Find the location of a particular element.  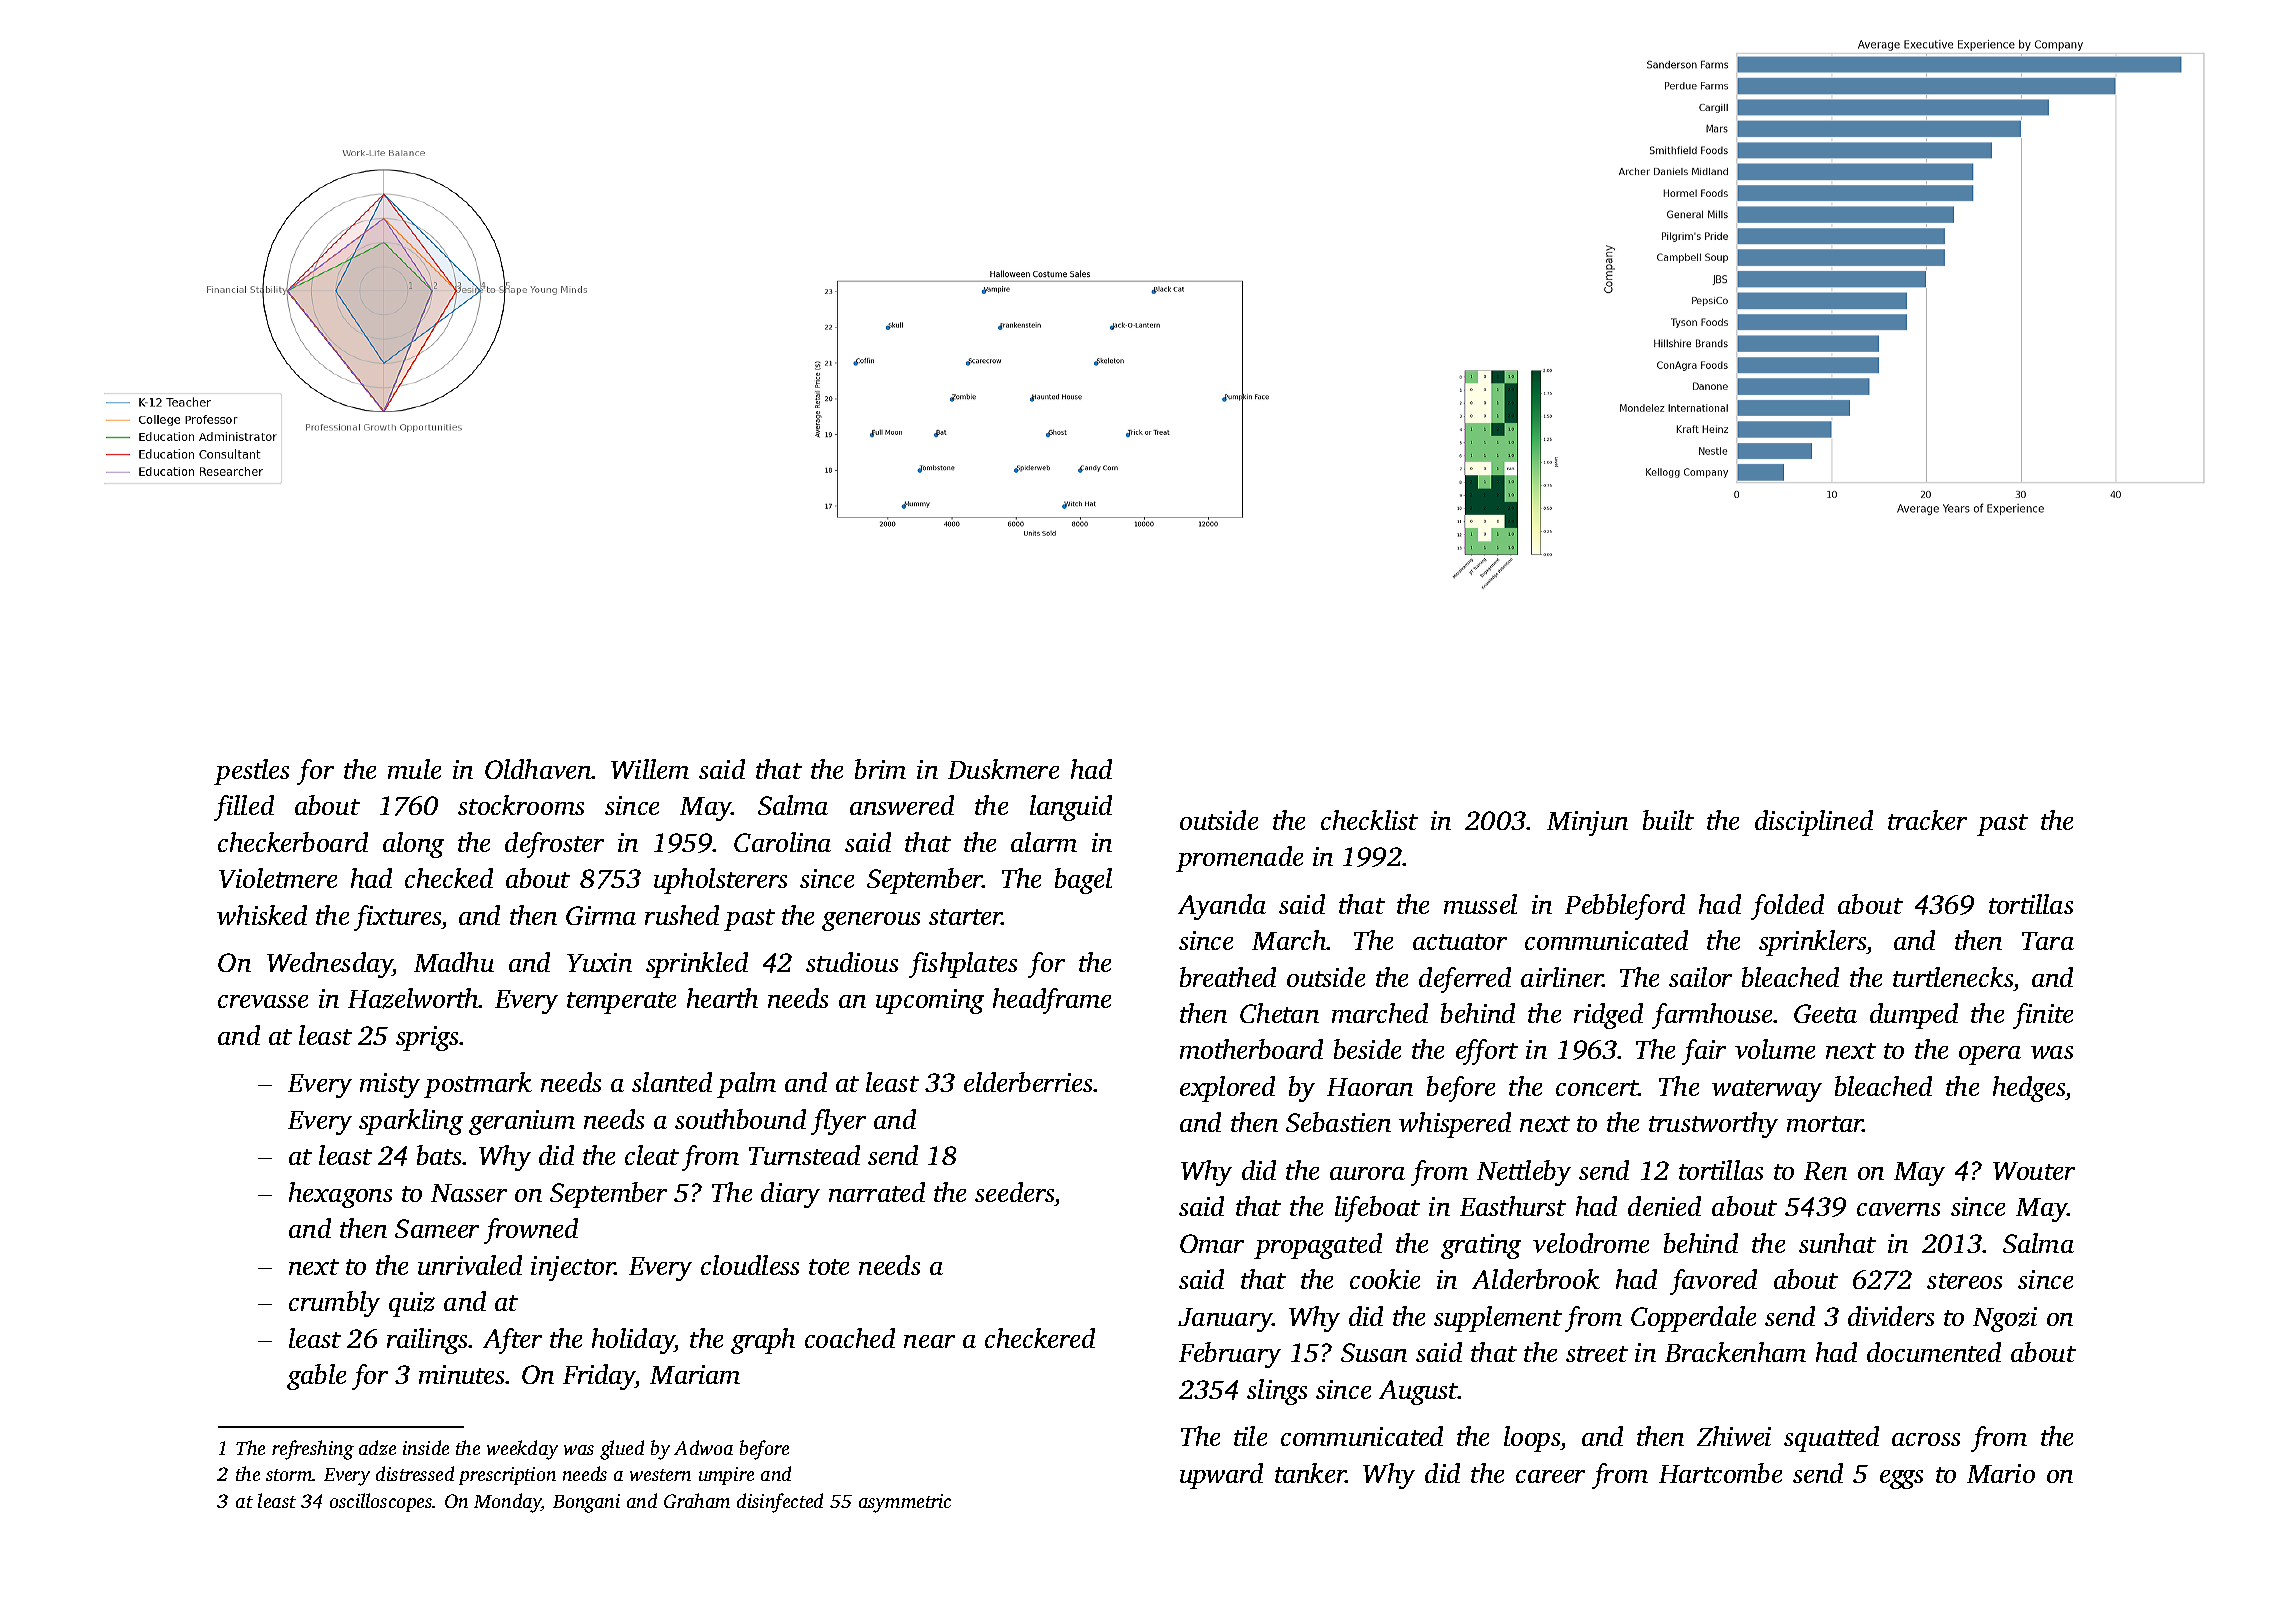

squatted is located at coordinates (1831, 1439).
